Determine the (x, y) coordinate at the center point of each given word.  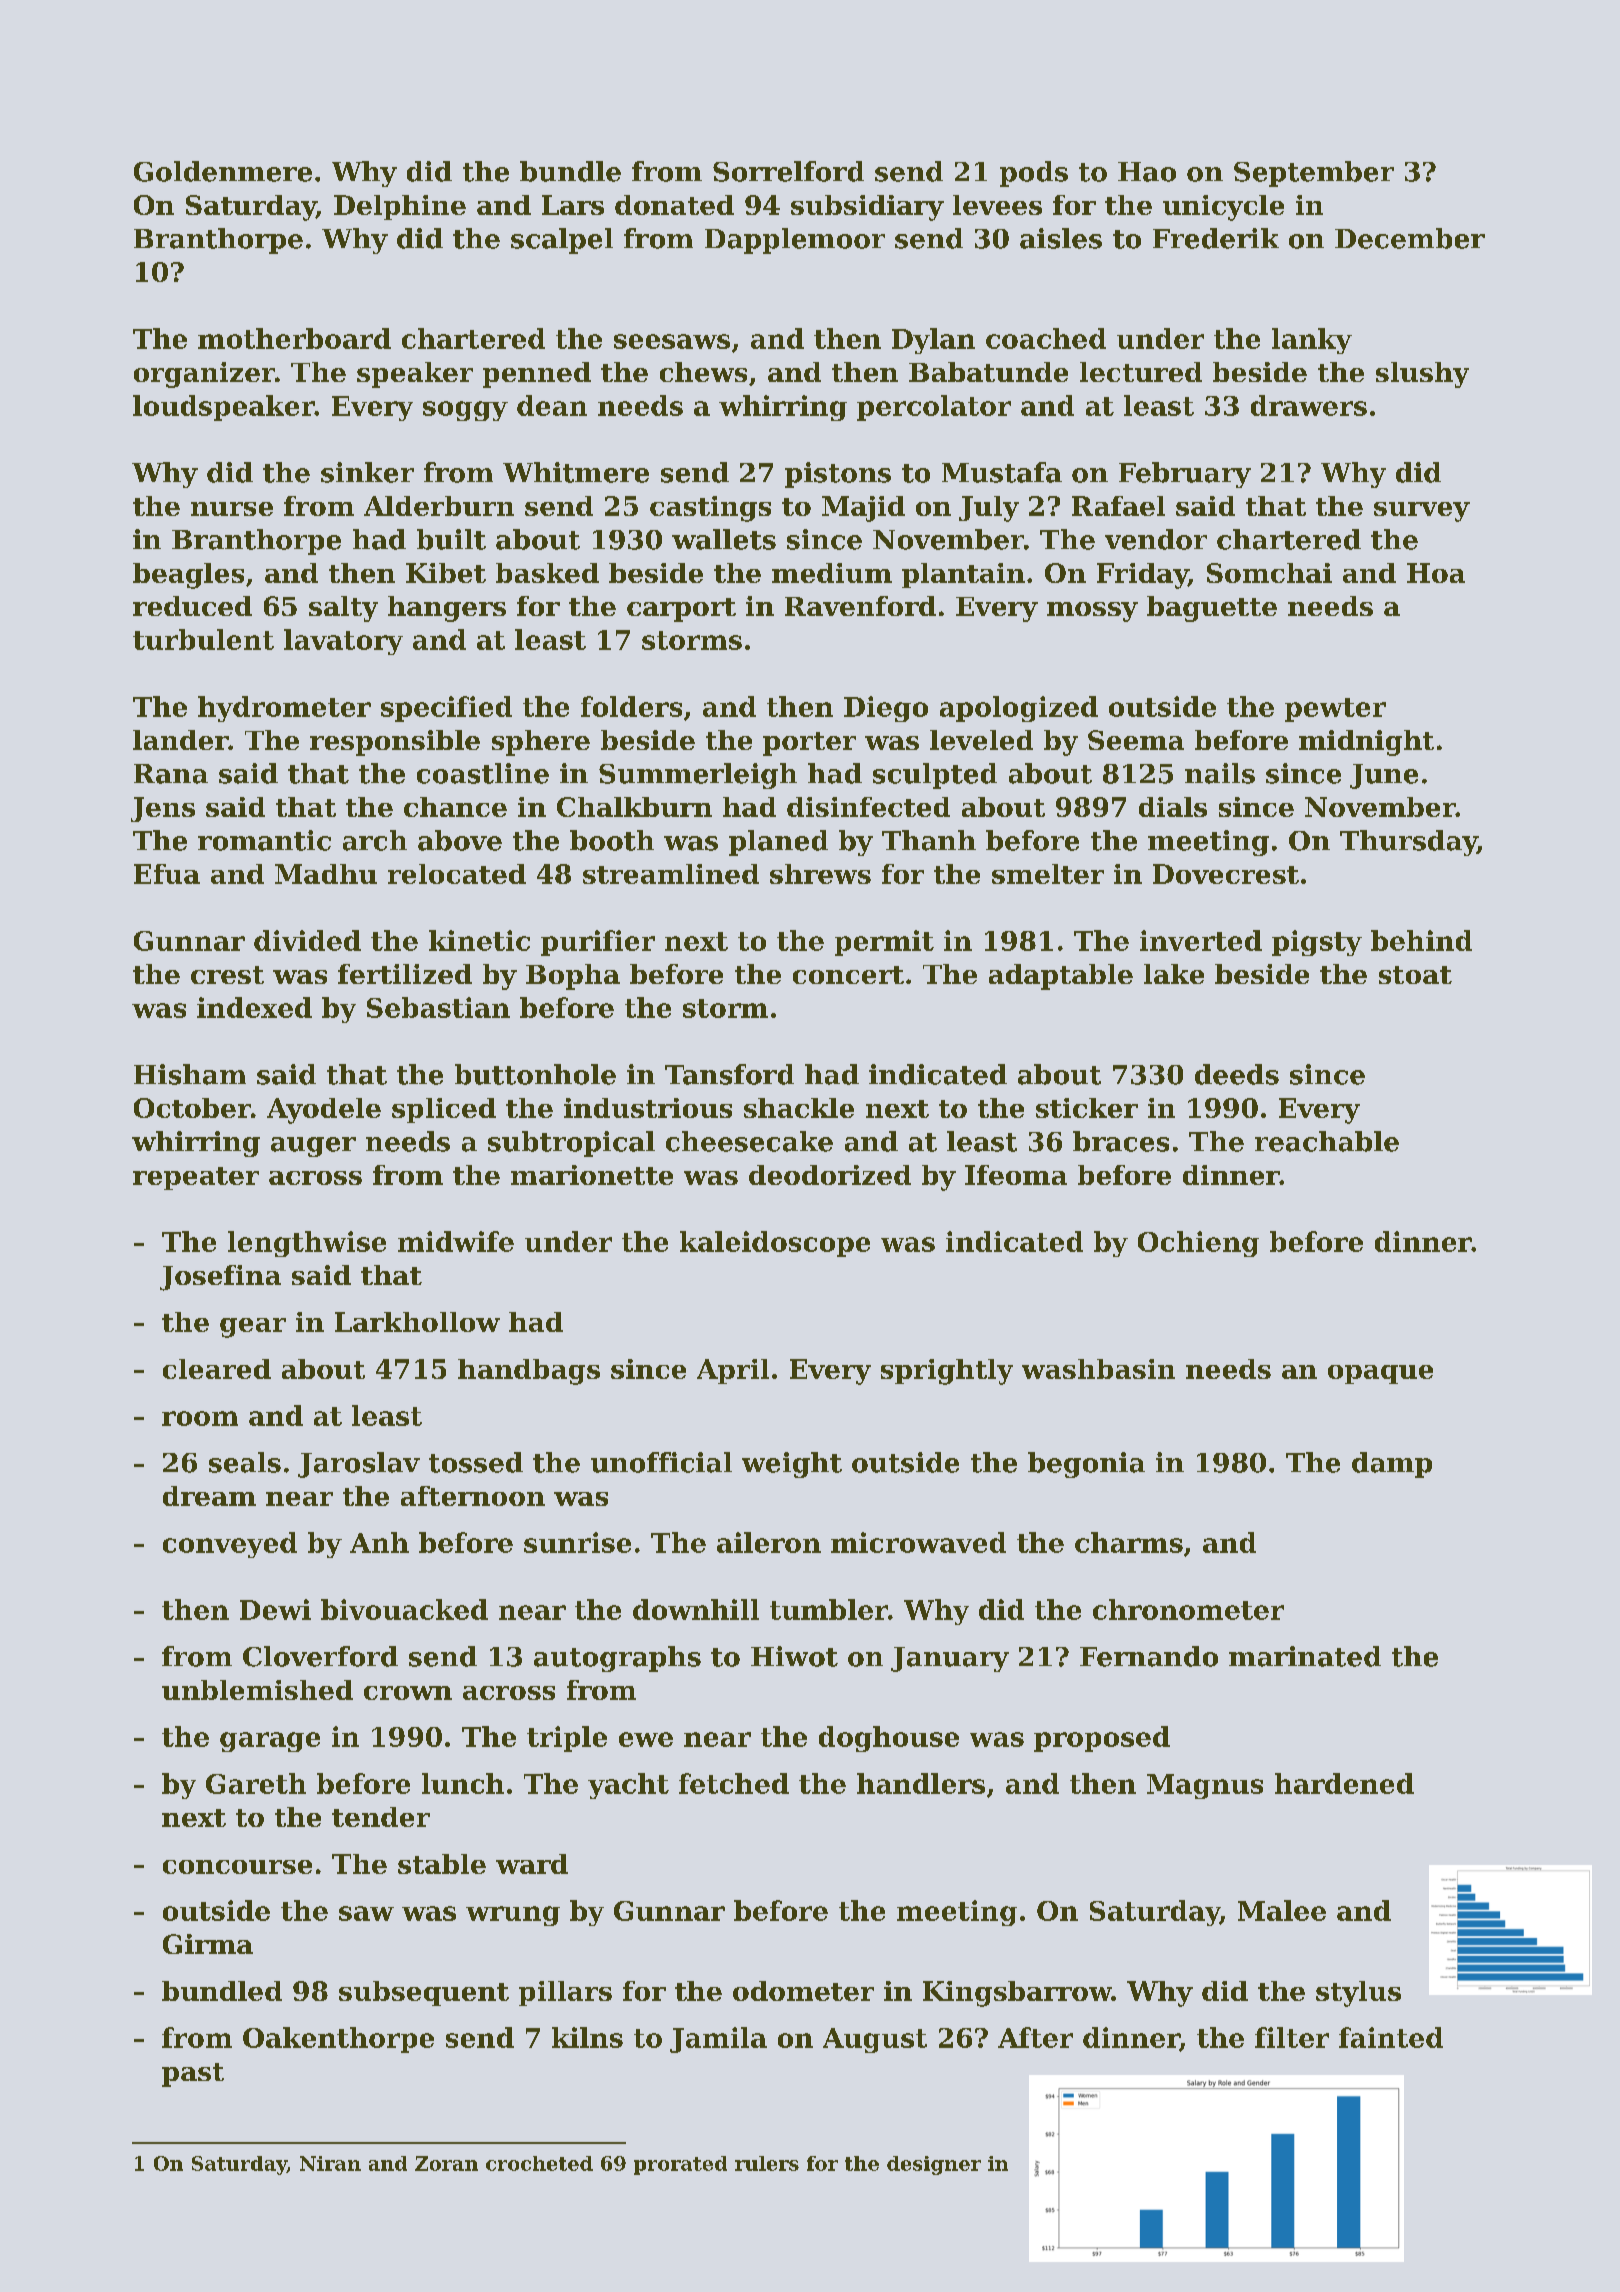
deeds (1237, 1074)
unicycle (1223, 208)
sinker (367, 472)
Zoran (446, 2163)
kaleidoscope (775, 1244)
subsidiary (867, 208)
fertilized (405, 974)
